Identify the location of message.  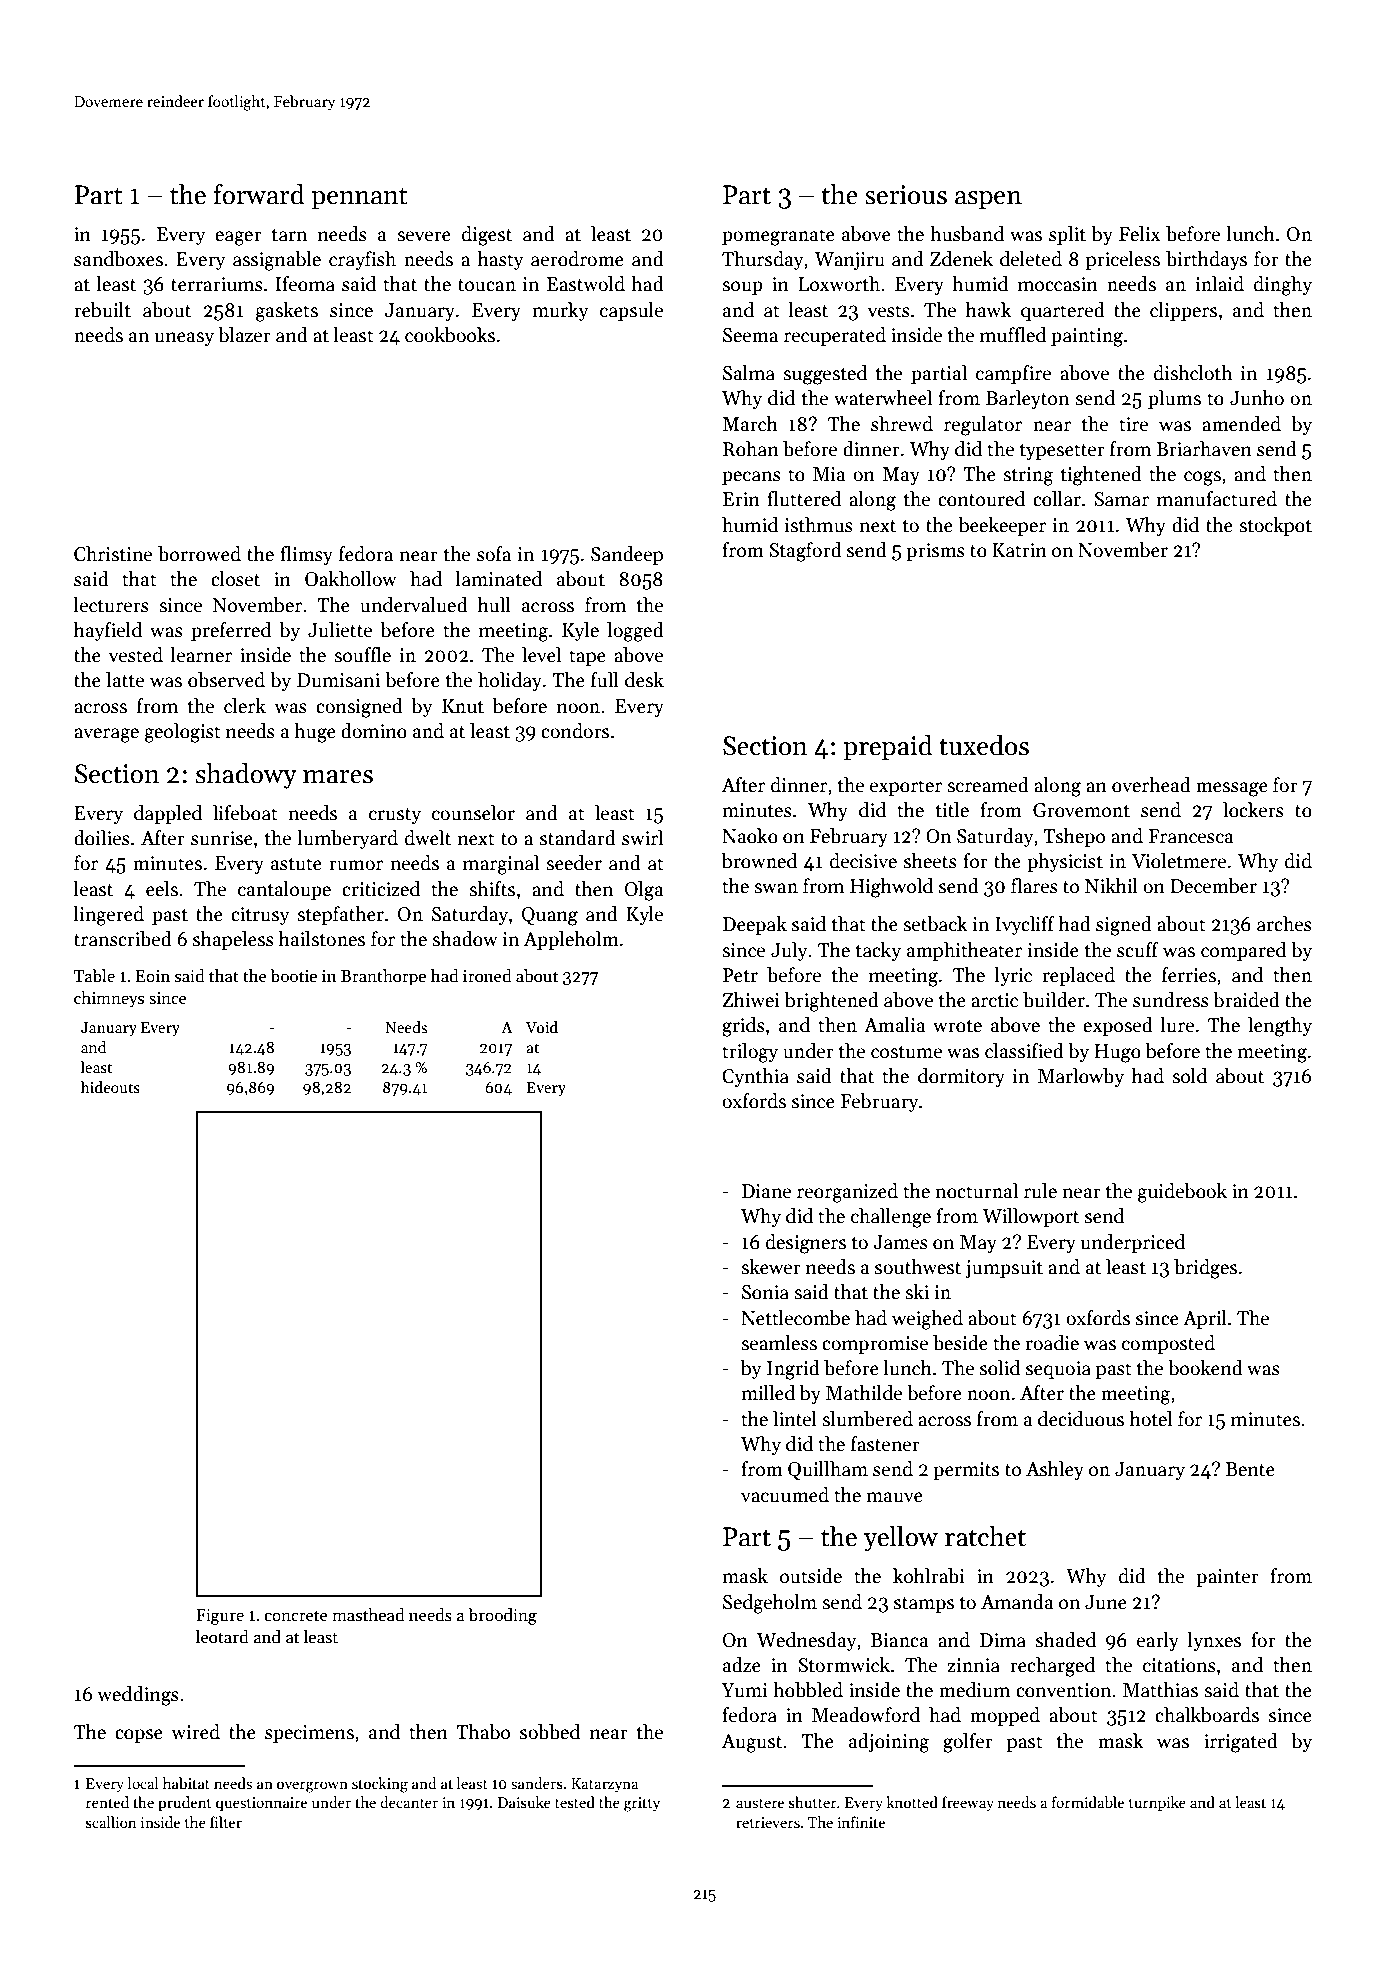
(1232, 789).
